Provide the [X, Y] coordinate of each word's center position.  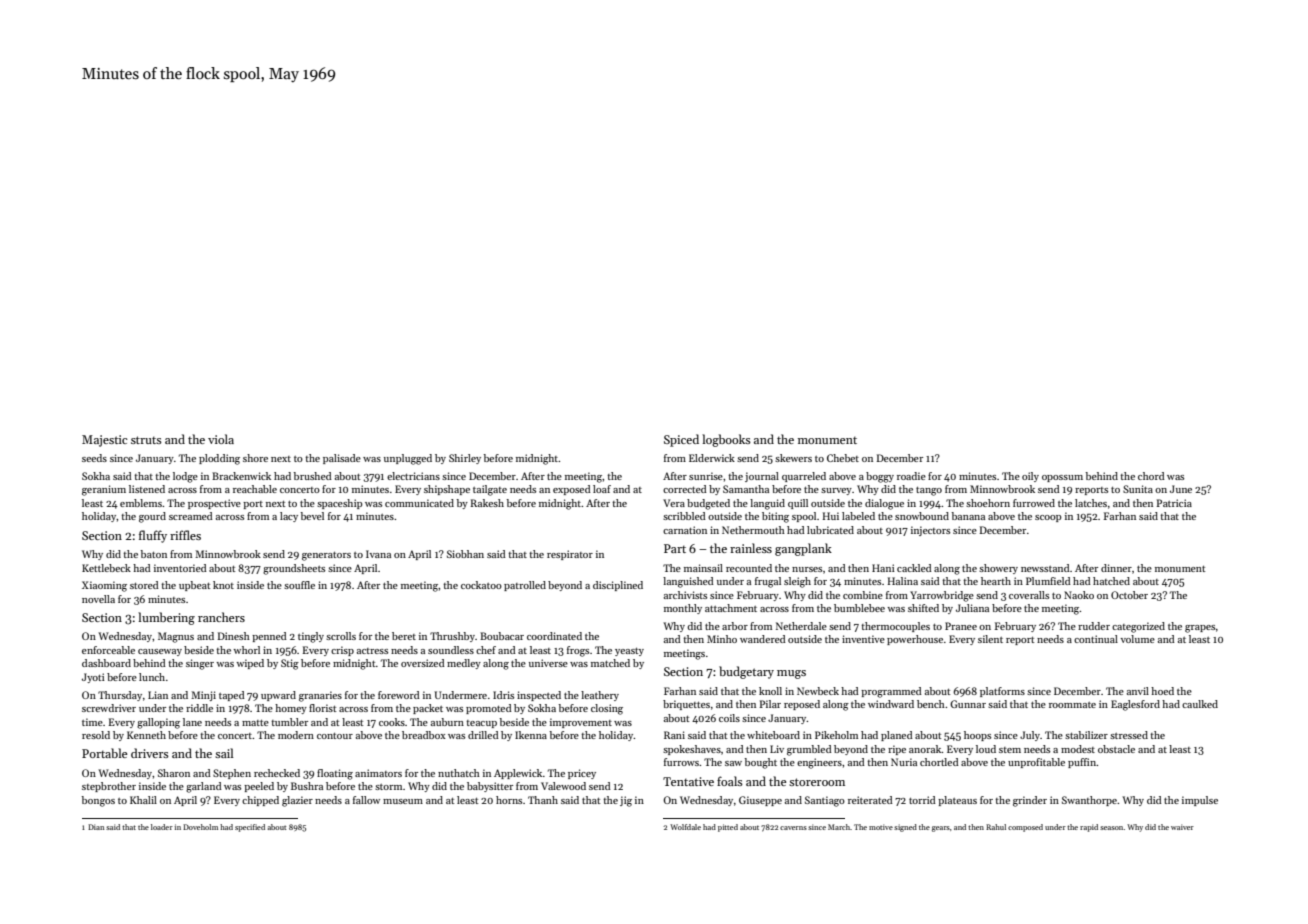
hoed [1162, 691]
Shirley [465, 459]
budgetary [746, 672]
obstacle [1116, 749]
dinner [1116, 568]
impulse [1200, 801]
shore [255, 458]
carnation [685, 530]
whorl [246, 650]
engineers [819, 763]
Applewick [518, 774]
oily [1030, 477]
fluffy [153, 536]
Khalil [143, 800]
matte [255, 723]
